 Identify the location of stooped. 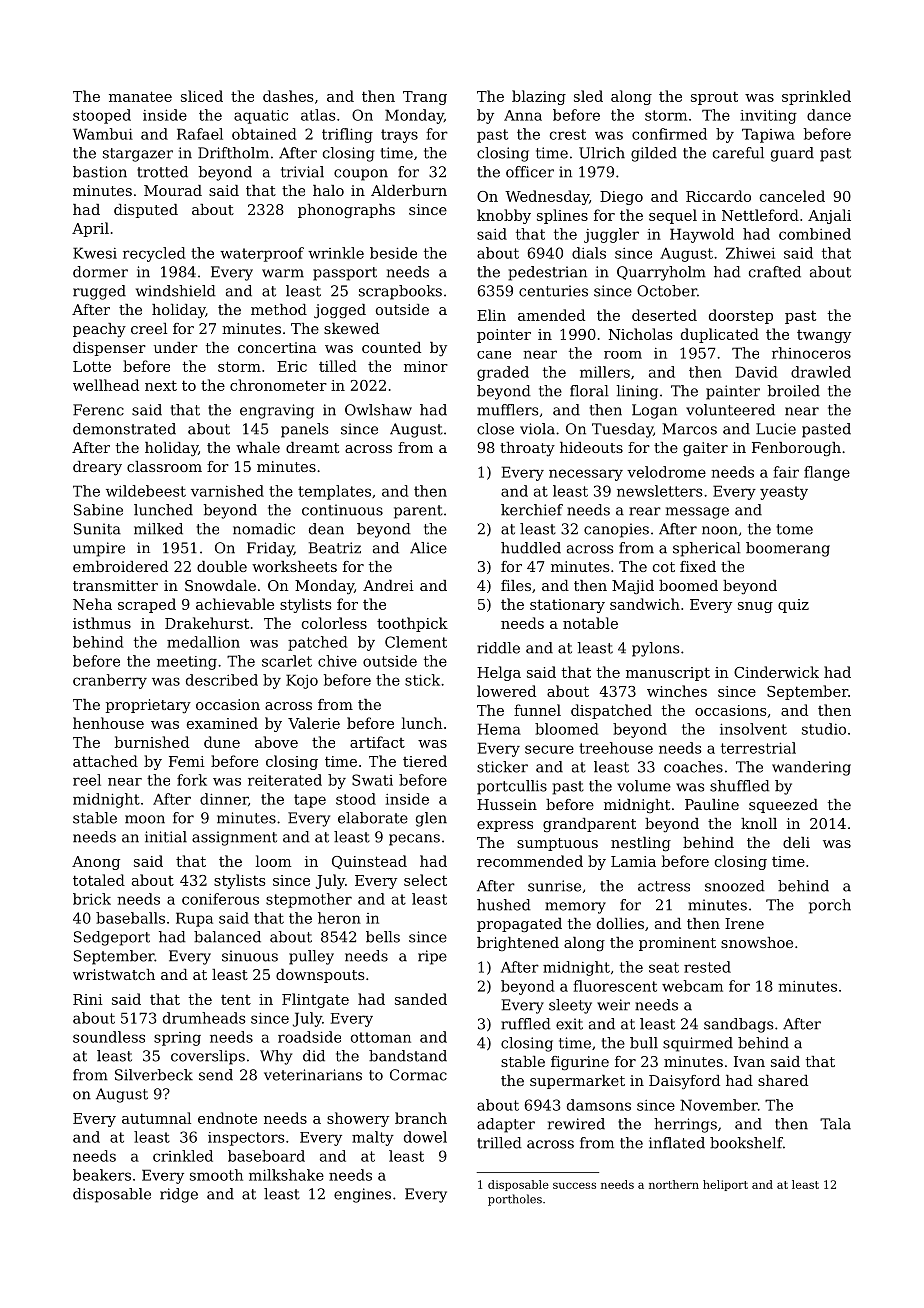
(102, 116).
